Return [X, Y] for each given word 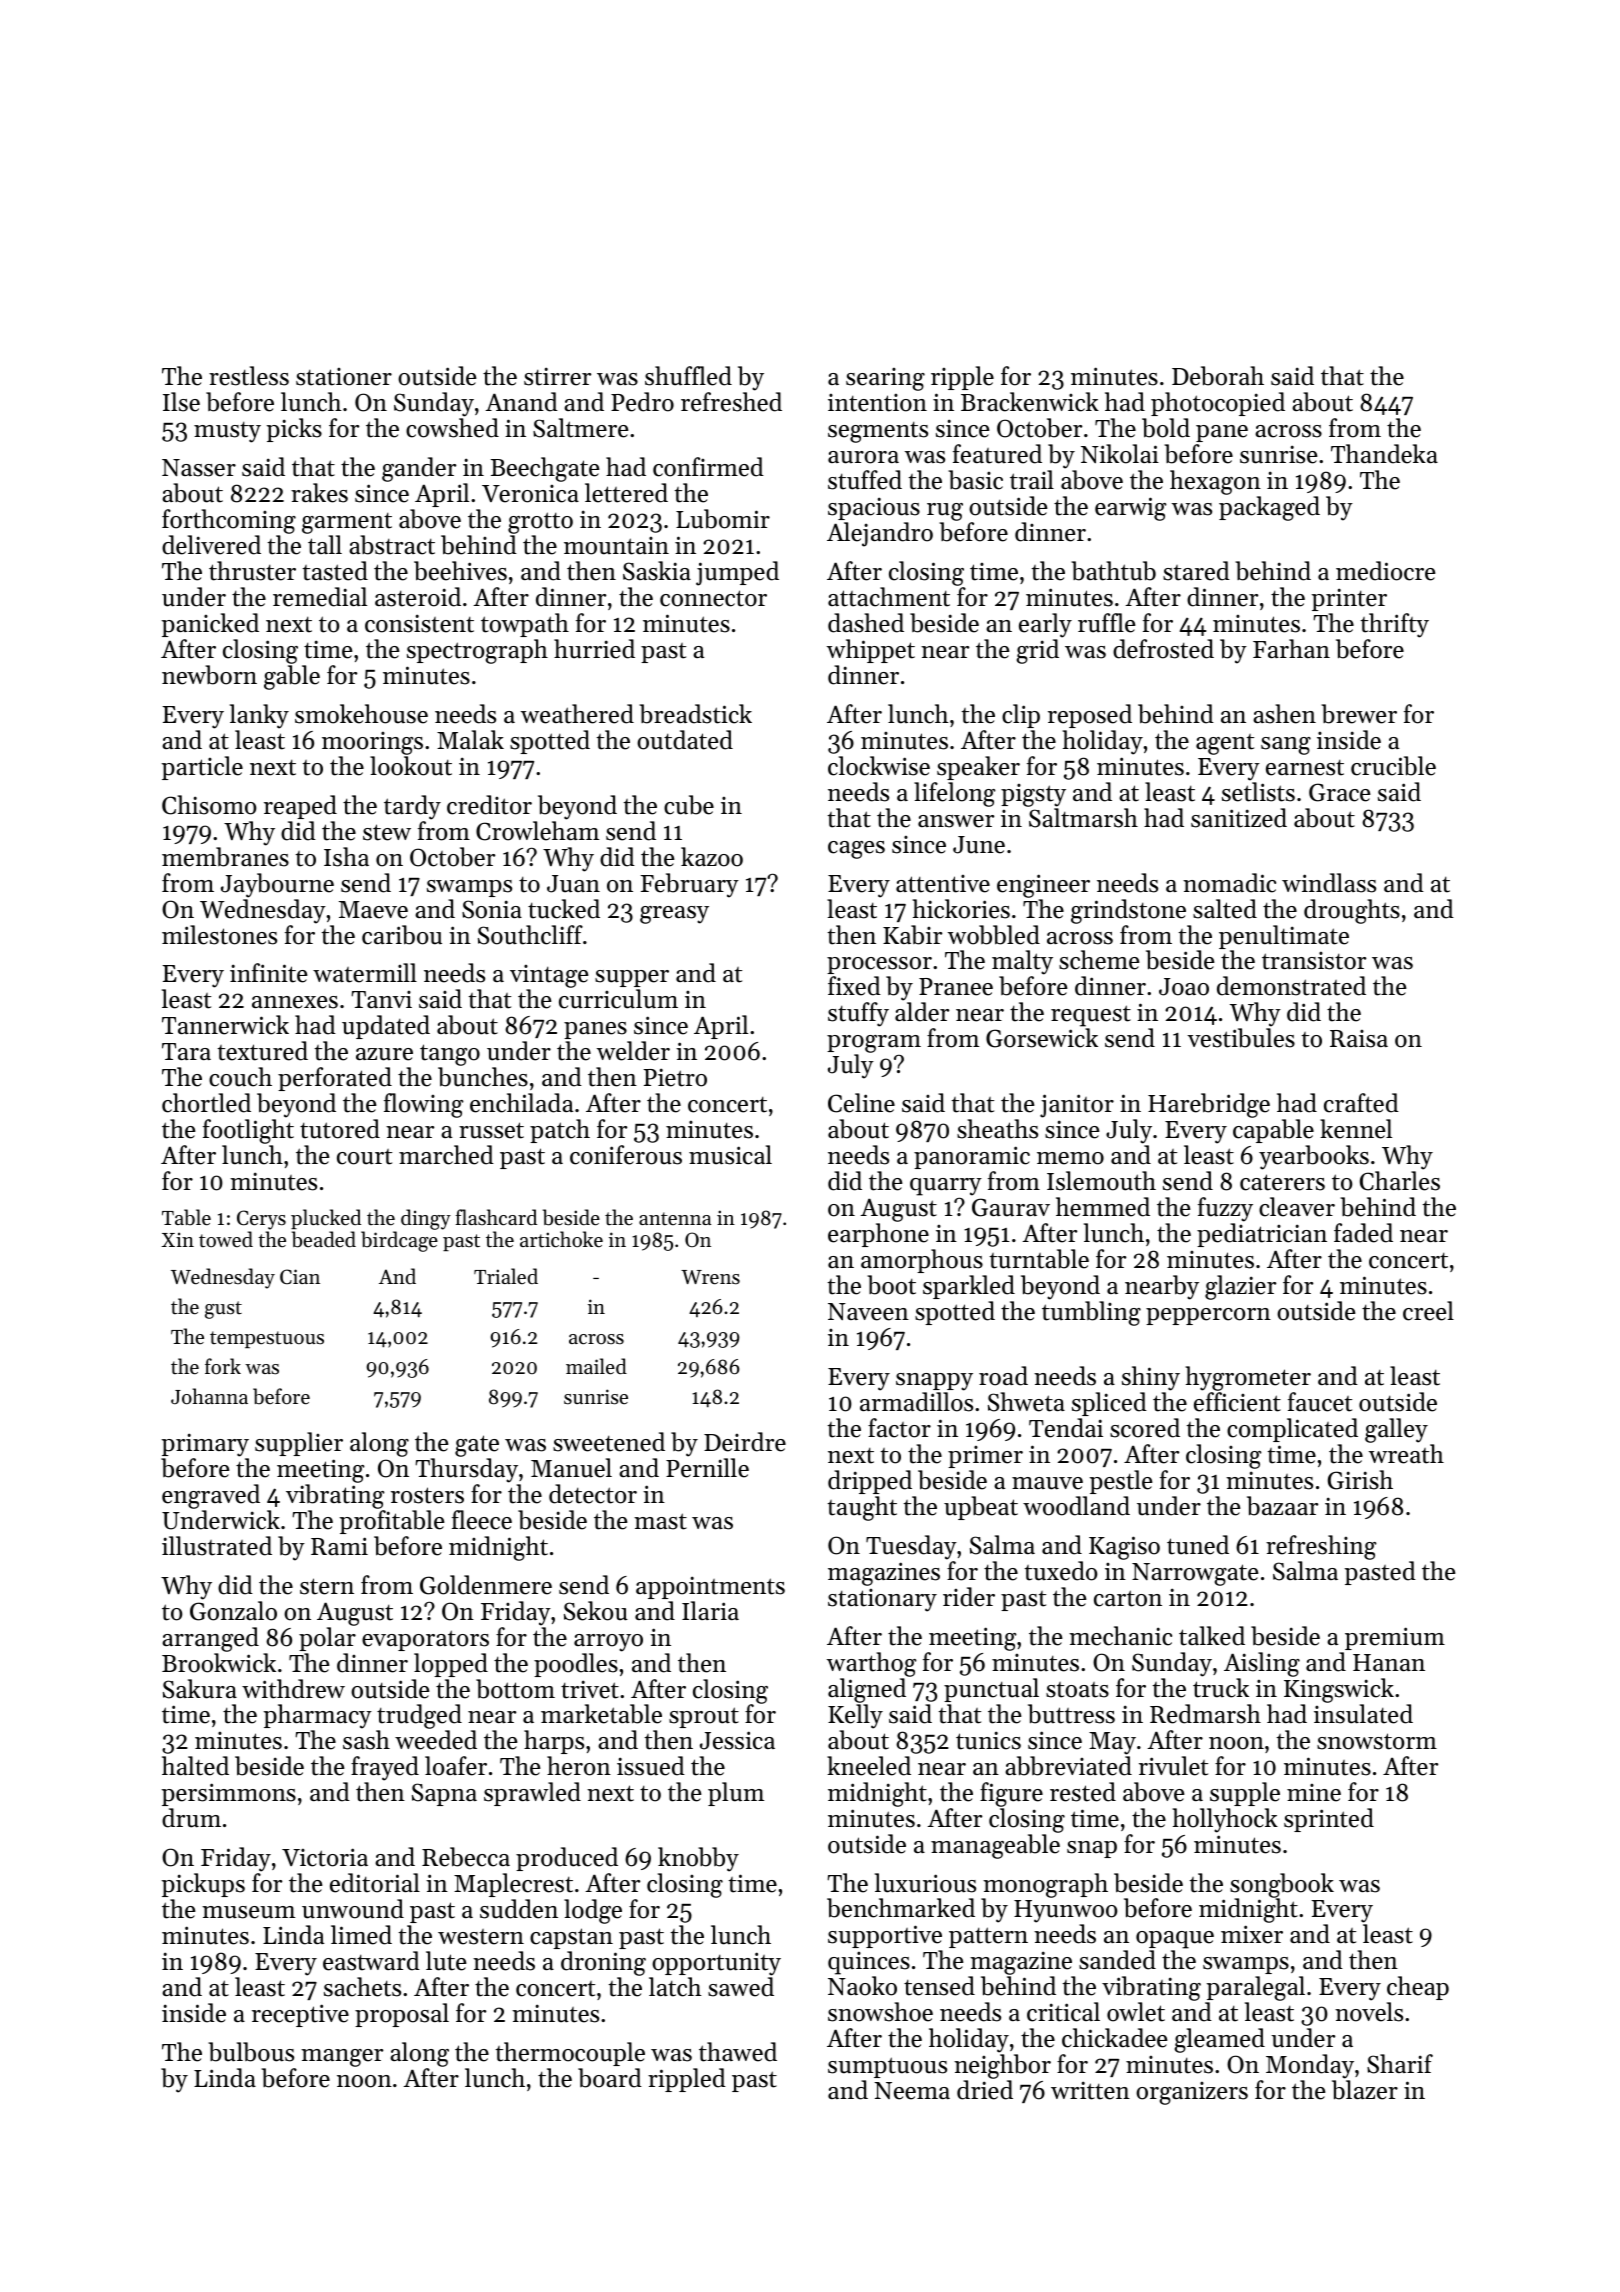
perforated [335, 1079]
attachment [889, 597]
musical [730, 1155]
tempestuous [267, 1339]
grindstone [1128, 911]
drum [191, 1818]
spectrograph [477, 651]
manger [342, 2058]
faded [1363, 1233]
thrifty [1394, 625]
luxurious [925, 1883]
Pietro [675, 1077]
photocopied [1218, 404]
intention [877, 403]
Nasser [199, 468]
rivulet [1173, 1766]
